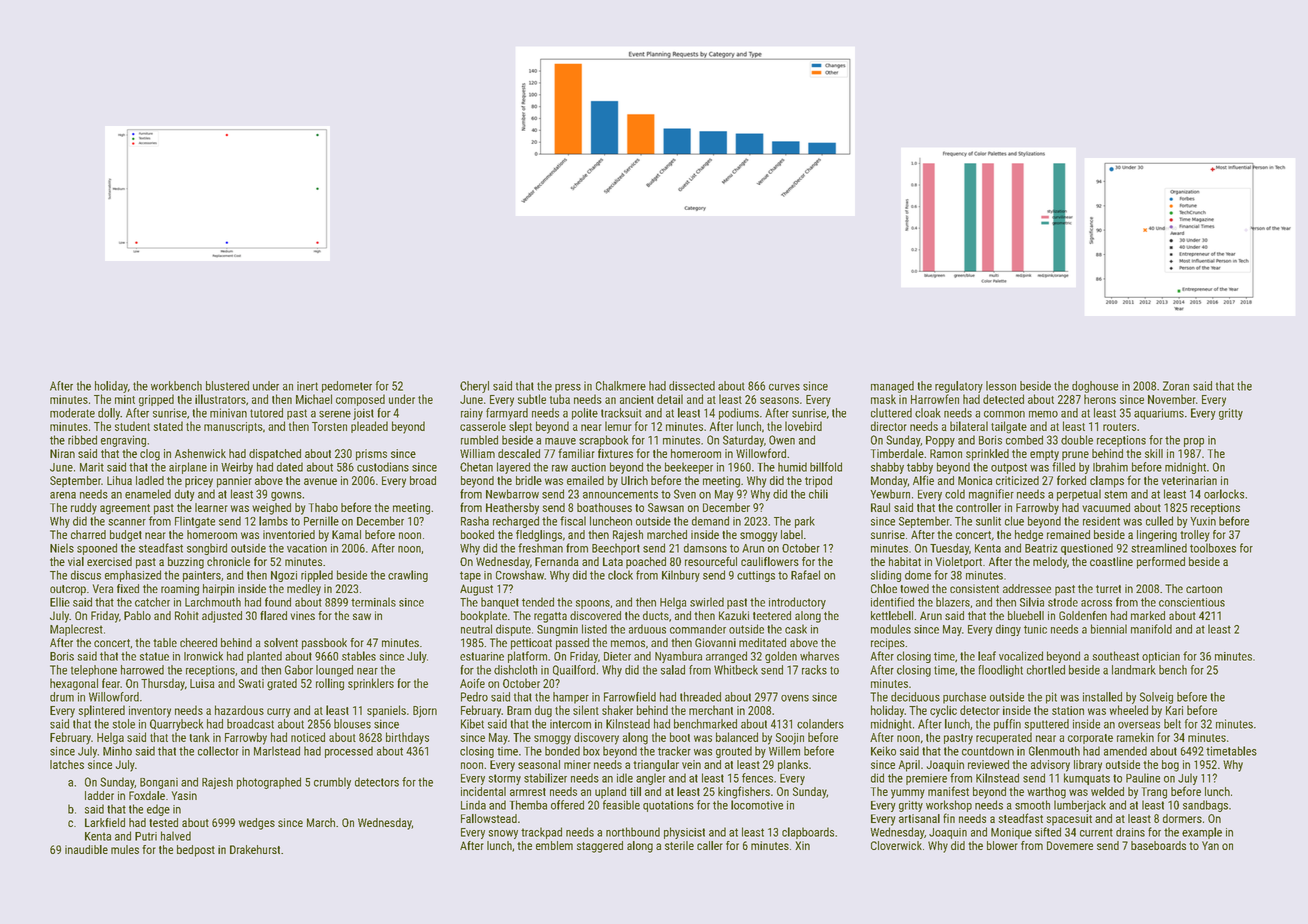 This page has width=1308, height=924. I want to click on latches, so click(67, 764).
